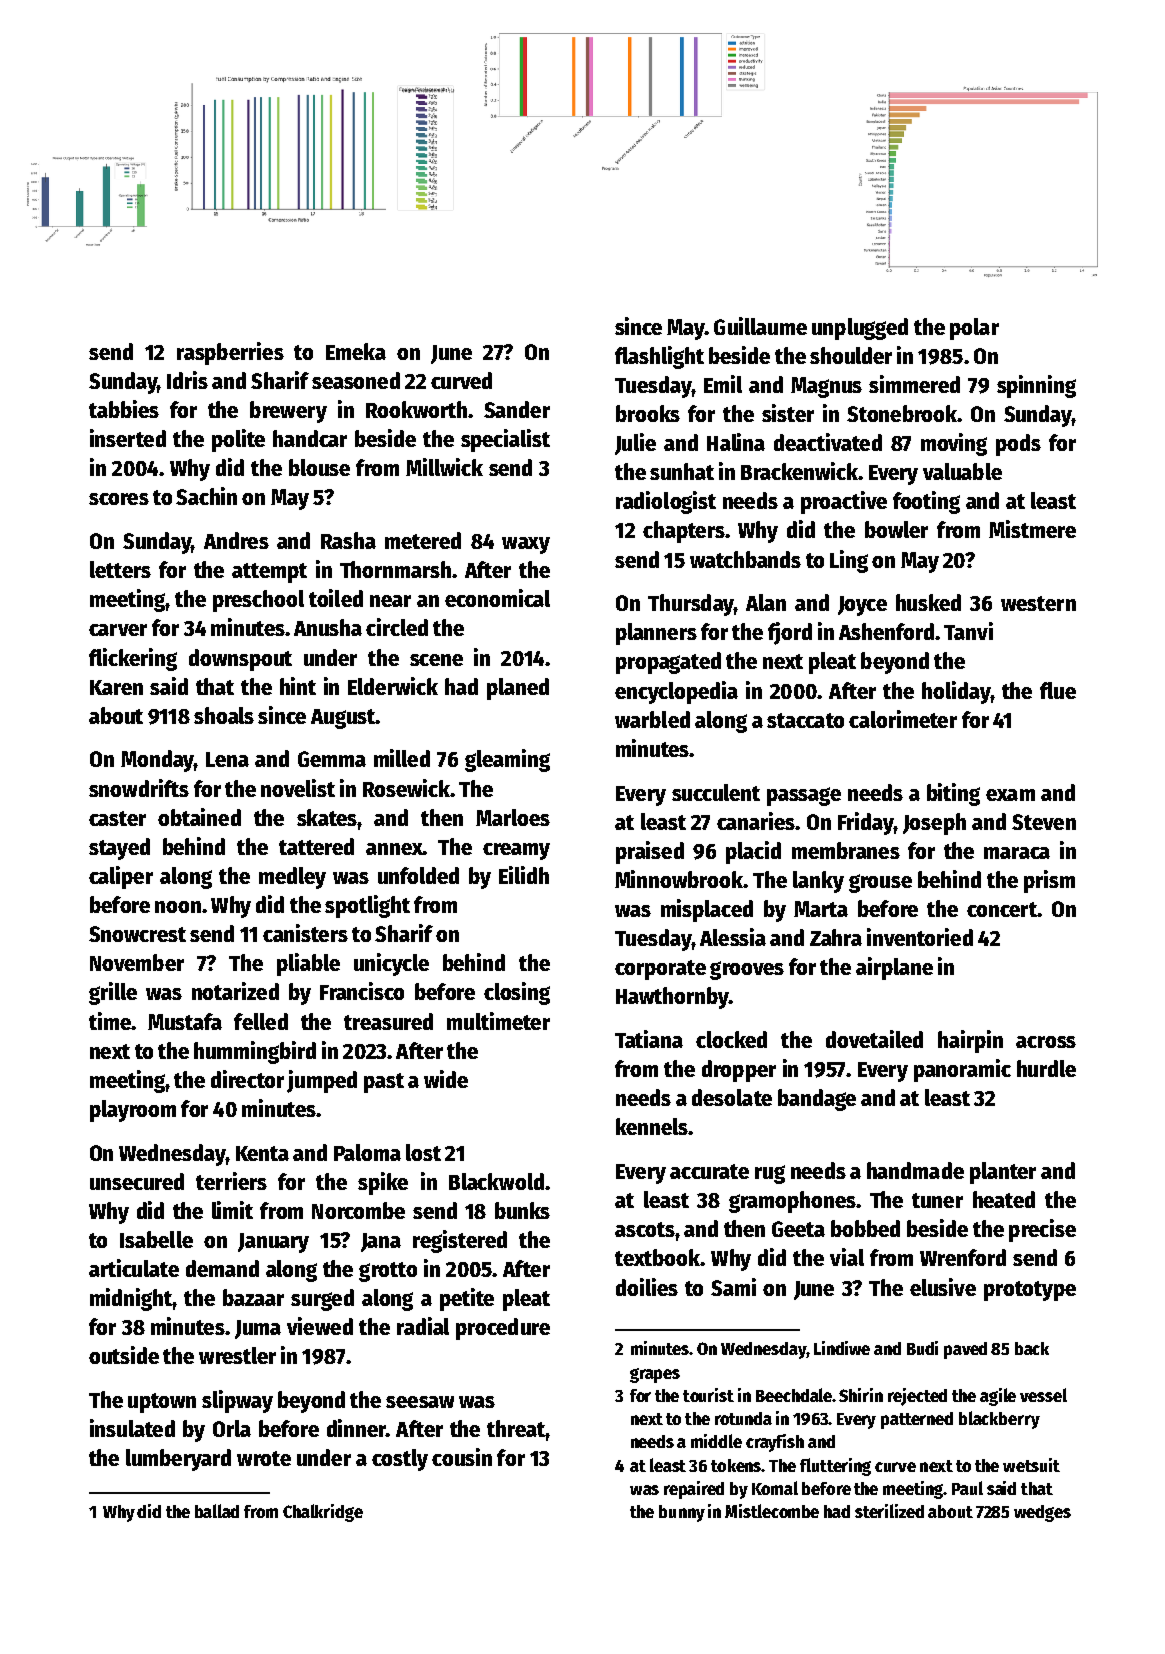  Describe the element at coordinates (517, 993) in the image. I see `closing` at that location.
